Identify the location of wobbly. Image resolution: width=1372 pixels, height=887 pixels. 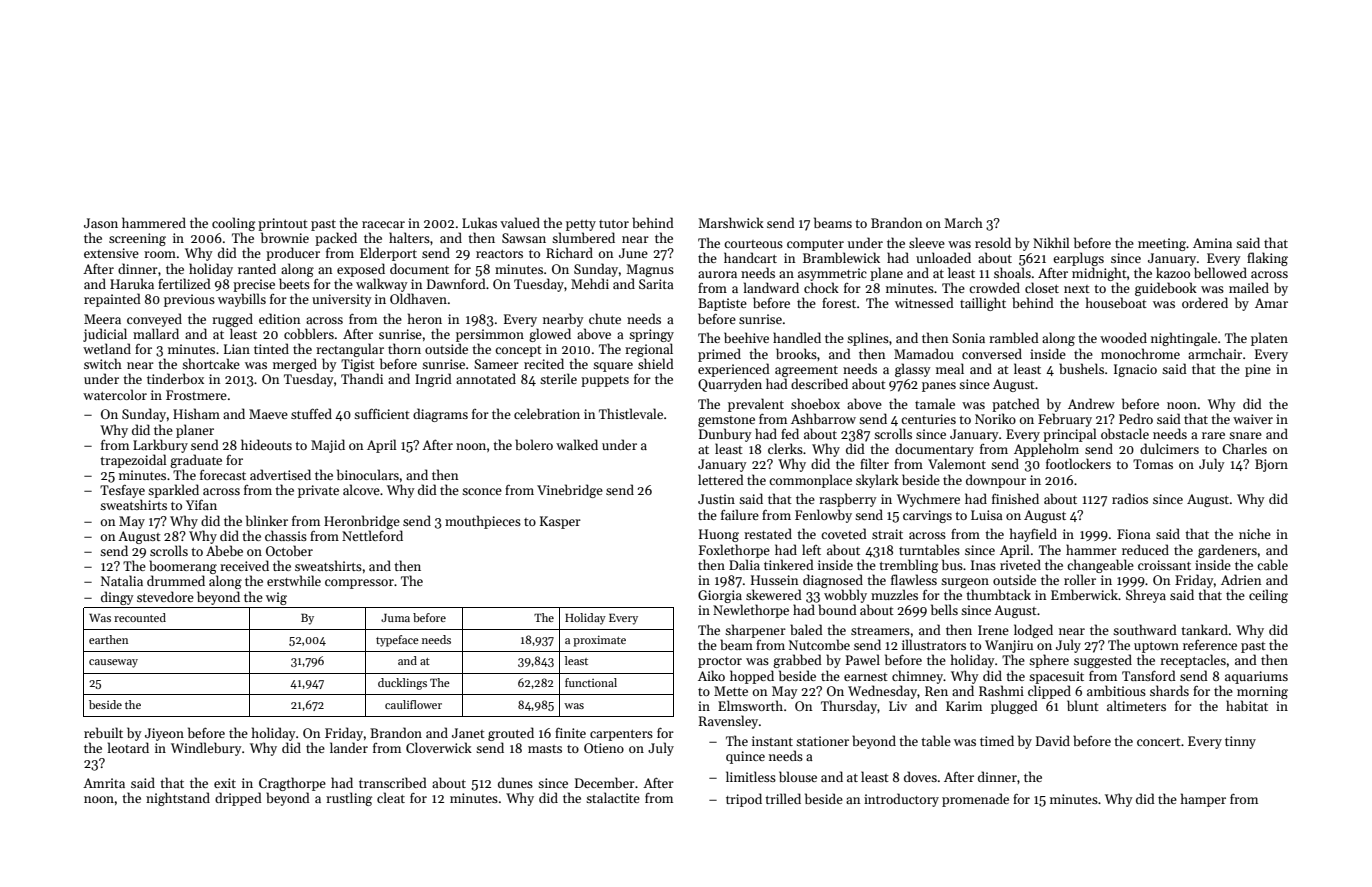
(845, 596).
